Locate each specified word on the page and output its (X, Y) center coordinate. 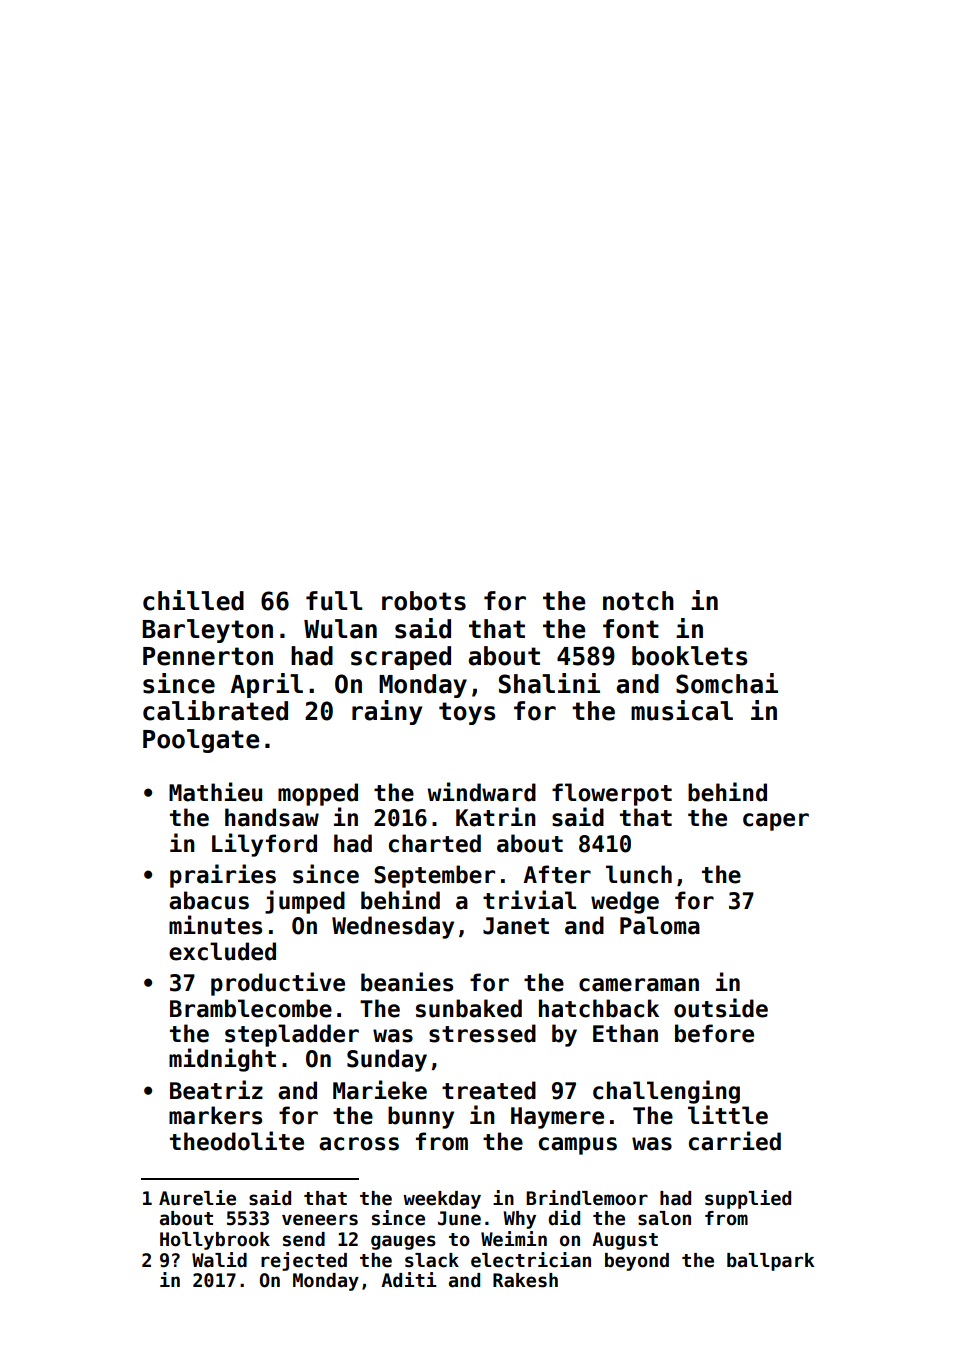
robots (424, 601)
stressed (482, 1033)
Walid (219, 1260)
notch (638, 601)
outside (721, 1008)
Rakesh (525, 1280)
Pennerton (208, 656)
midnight (222, 1060)
